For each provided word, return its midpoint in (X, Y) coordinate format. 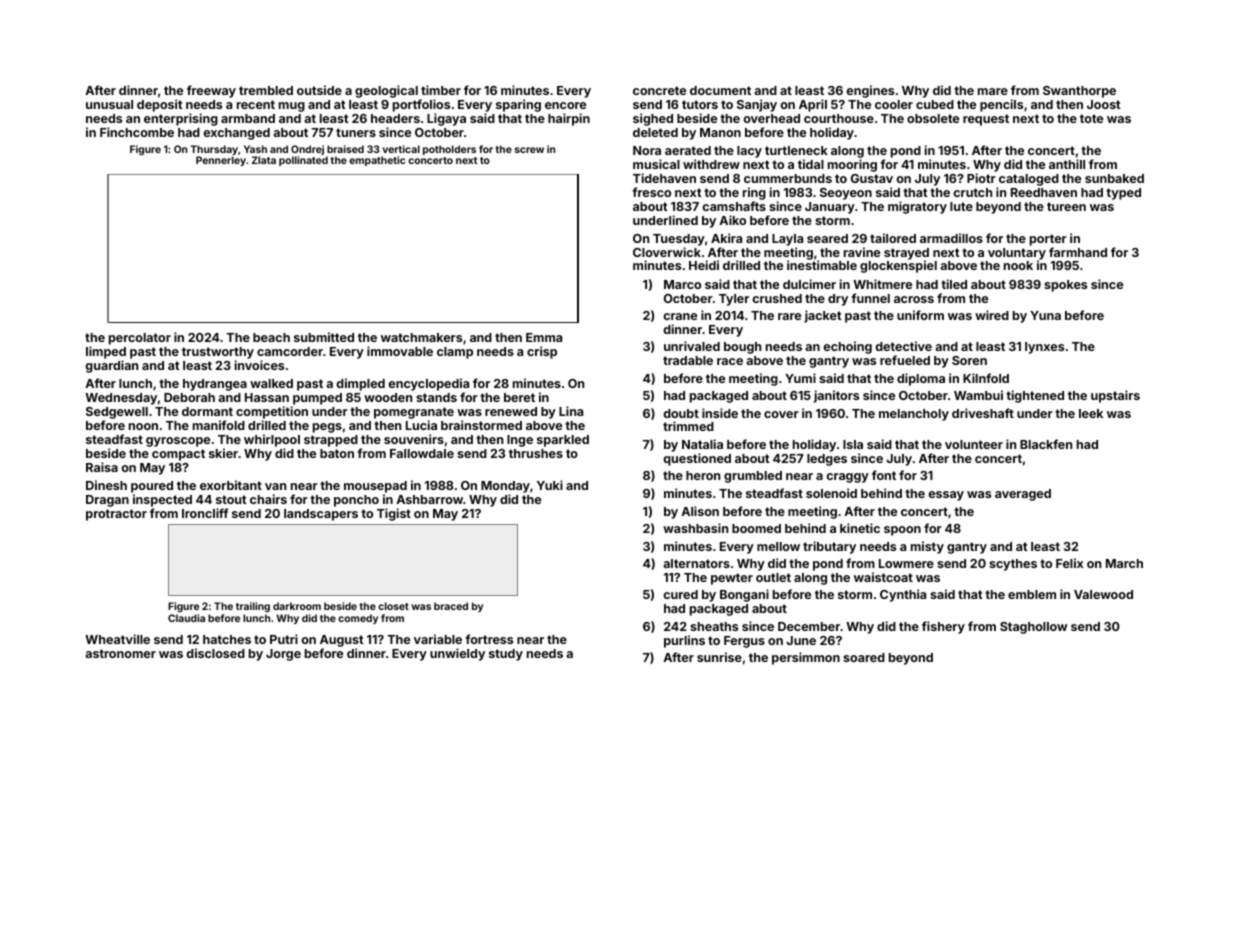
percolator (140, 339)
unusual (109, 104)
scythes (1013, 565)
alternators (696, 563)
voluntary (1017, 254)
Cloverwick (667, 252)
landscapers (321, 515)
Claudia (186, 618)
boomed (756, 528)
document (720, 90)
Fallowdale (422, 453)
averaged (1023, 495)
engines (870, 91)
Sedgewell (117, 413)
